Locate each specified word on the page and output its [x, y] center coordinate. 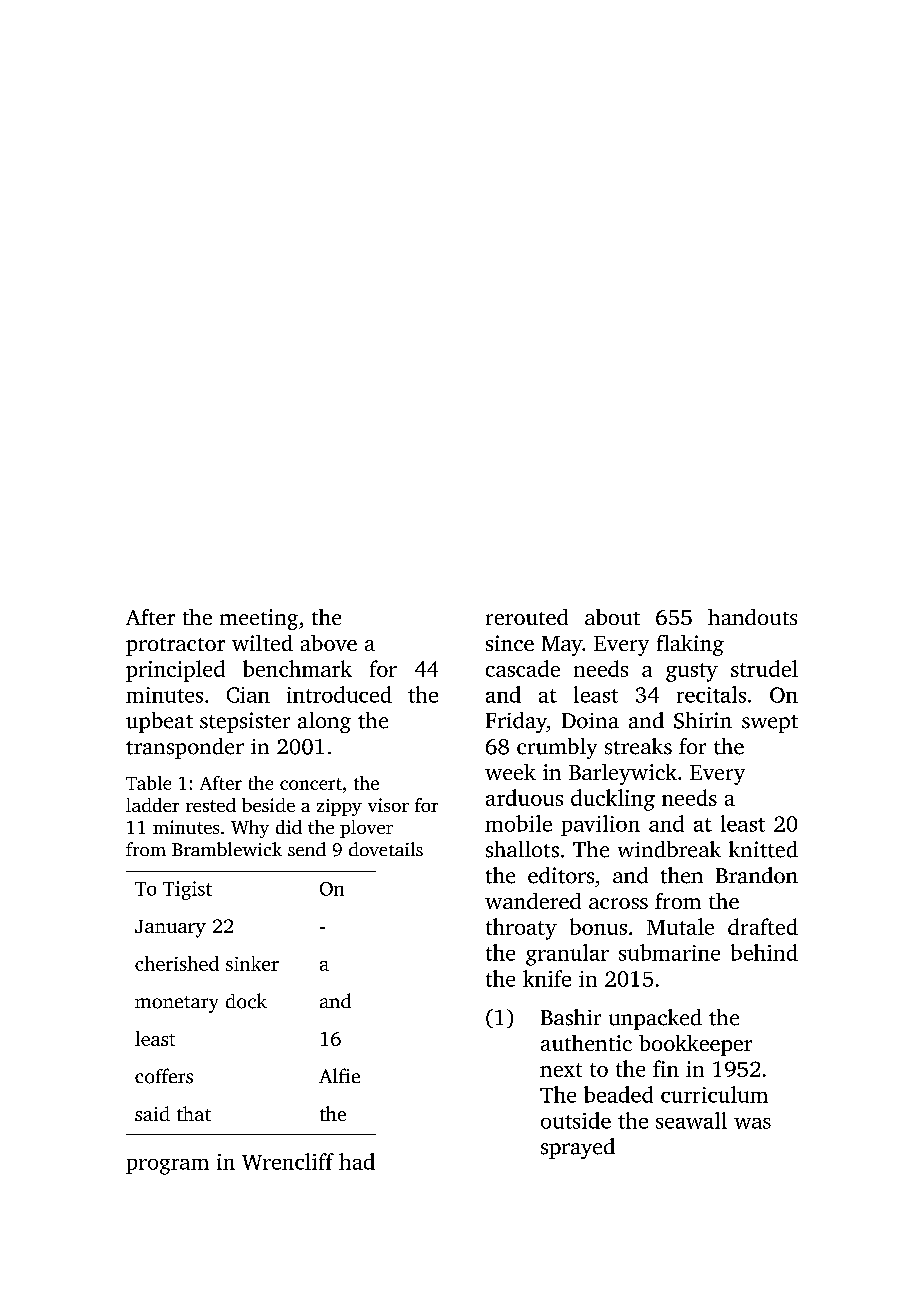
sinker [252, 963]
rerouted [527, 617]
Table [148, 783]
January [170, 929]
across [618, 903]
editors [561, 875]
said [152, 1113]
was [752, 1123]
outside [576, 1120]
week [510, 772]
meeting [259, 619]
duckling [613, 800]
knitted [763, 849]
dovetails [386, 849]
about [612, 617]
